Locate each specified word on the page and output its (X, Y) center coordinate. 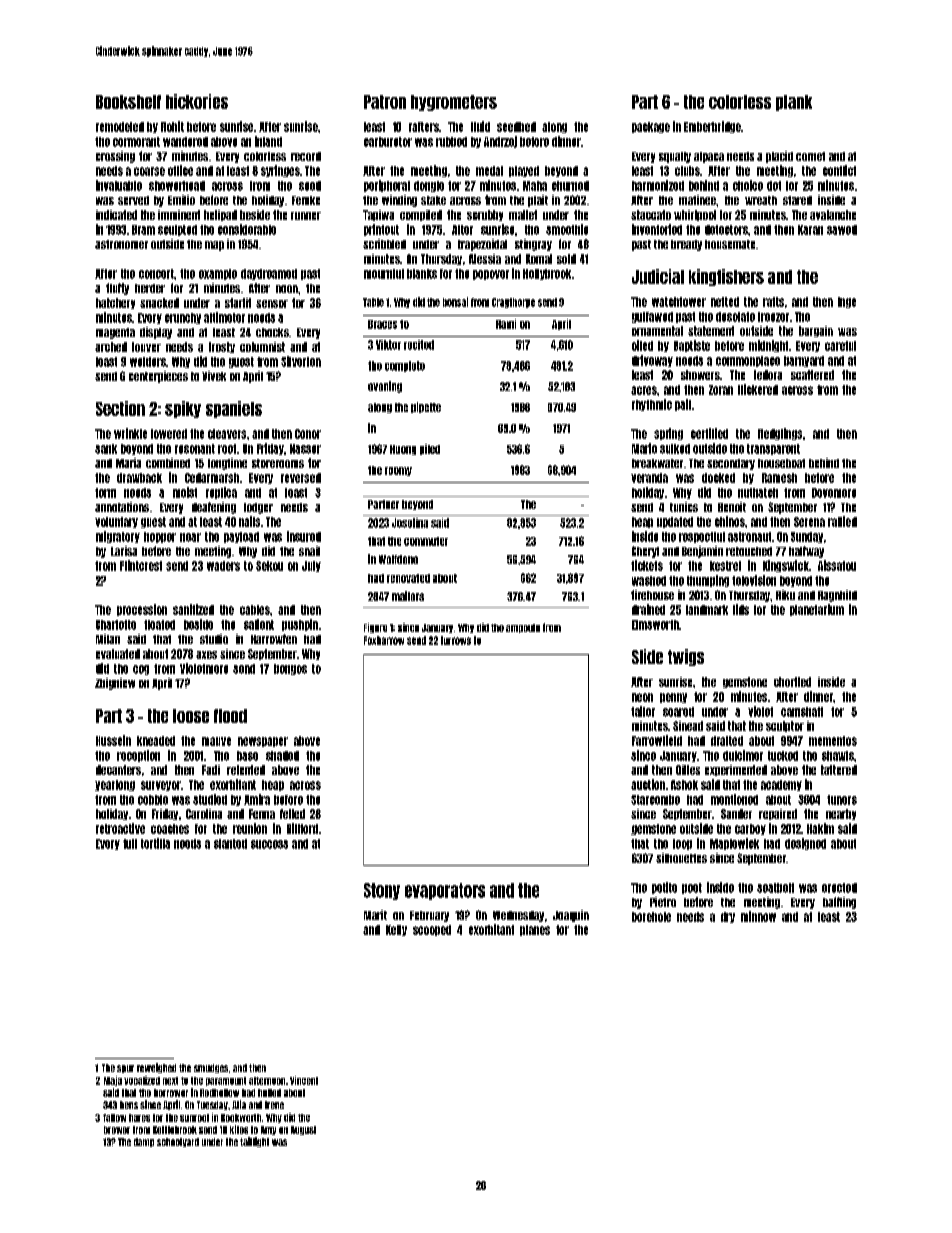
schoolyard (178, 1142)
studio (214, 639)
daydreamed (269, 274)
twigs (686, 657)
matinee (697, 200)
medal (489, 171)
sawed (842, 230)
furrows (456, 640)
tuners (842, 800)
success (269, 844)
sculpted (177, 230)
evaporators (445, 891)
